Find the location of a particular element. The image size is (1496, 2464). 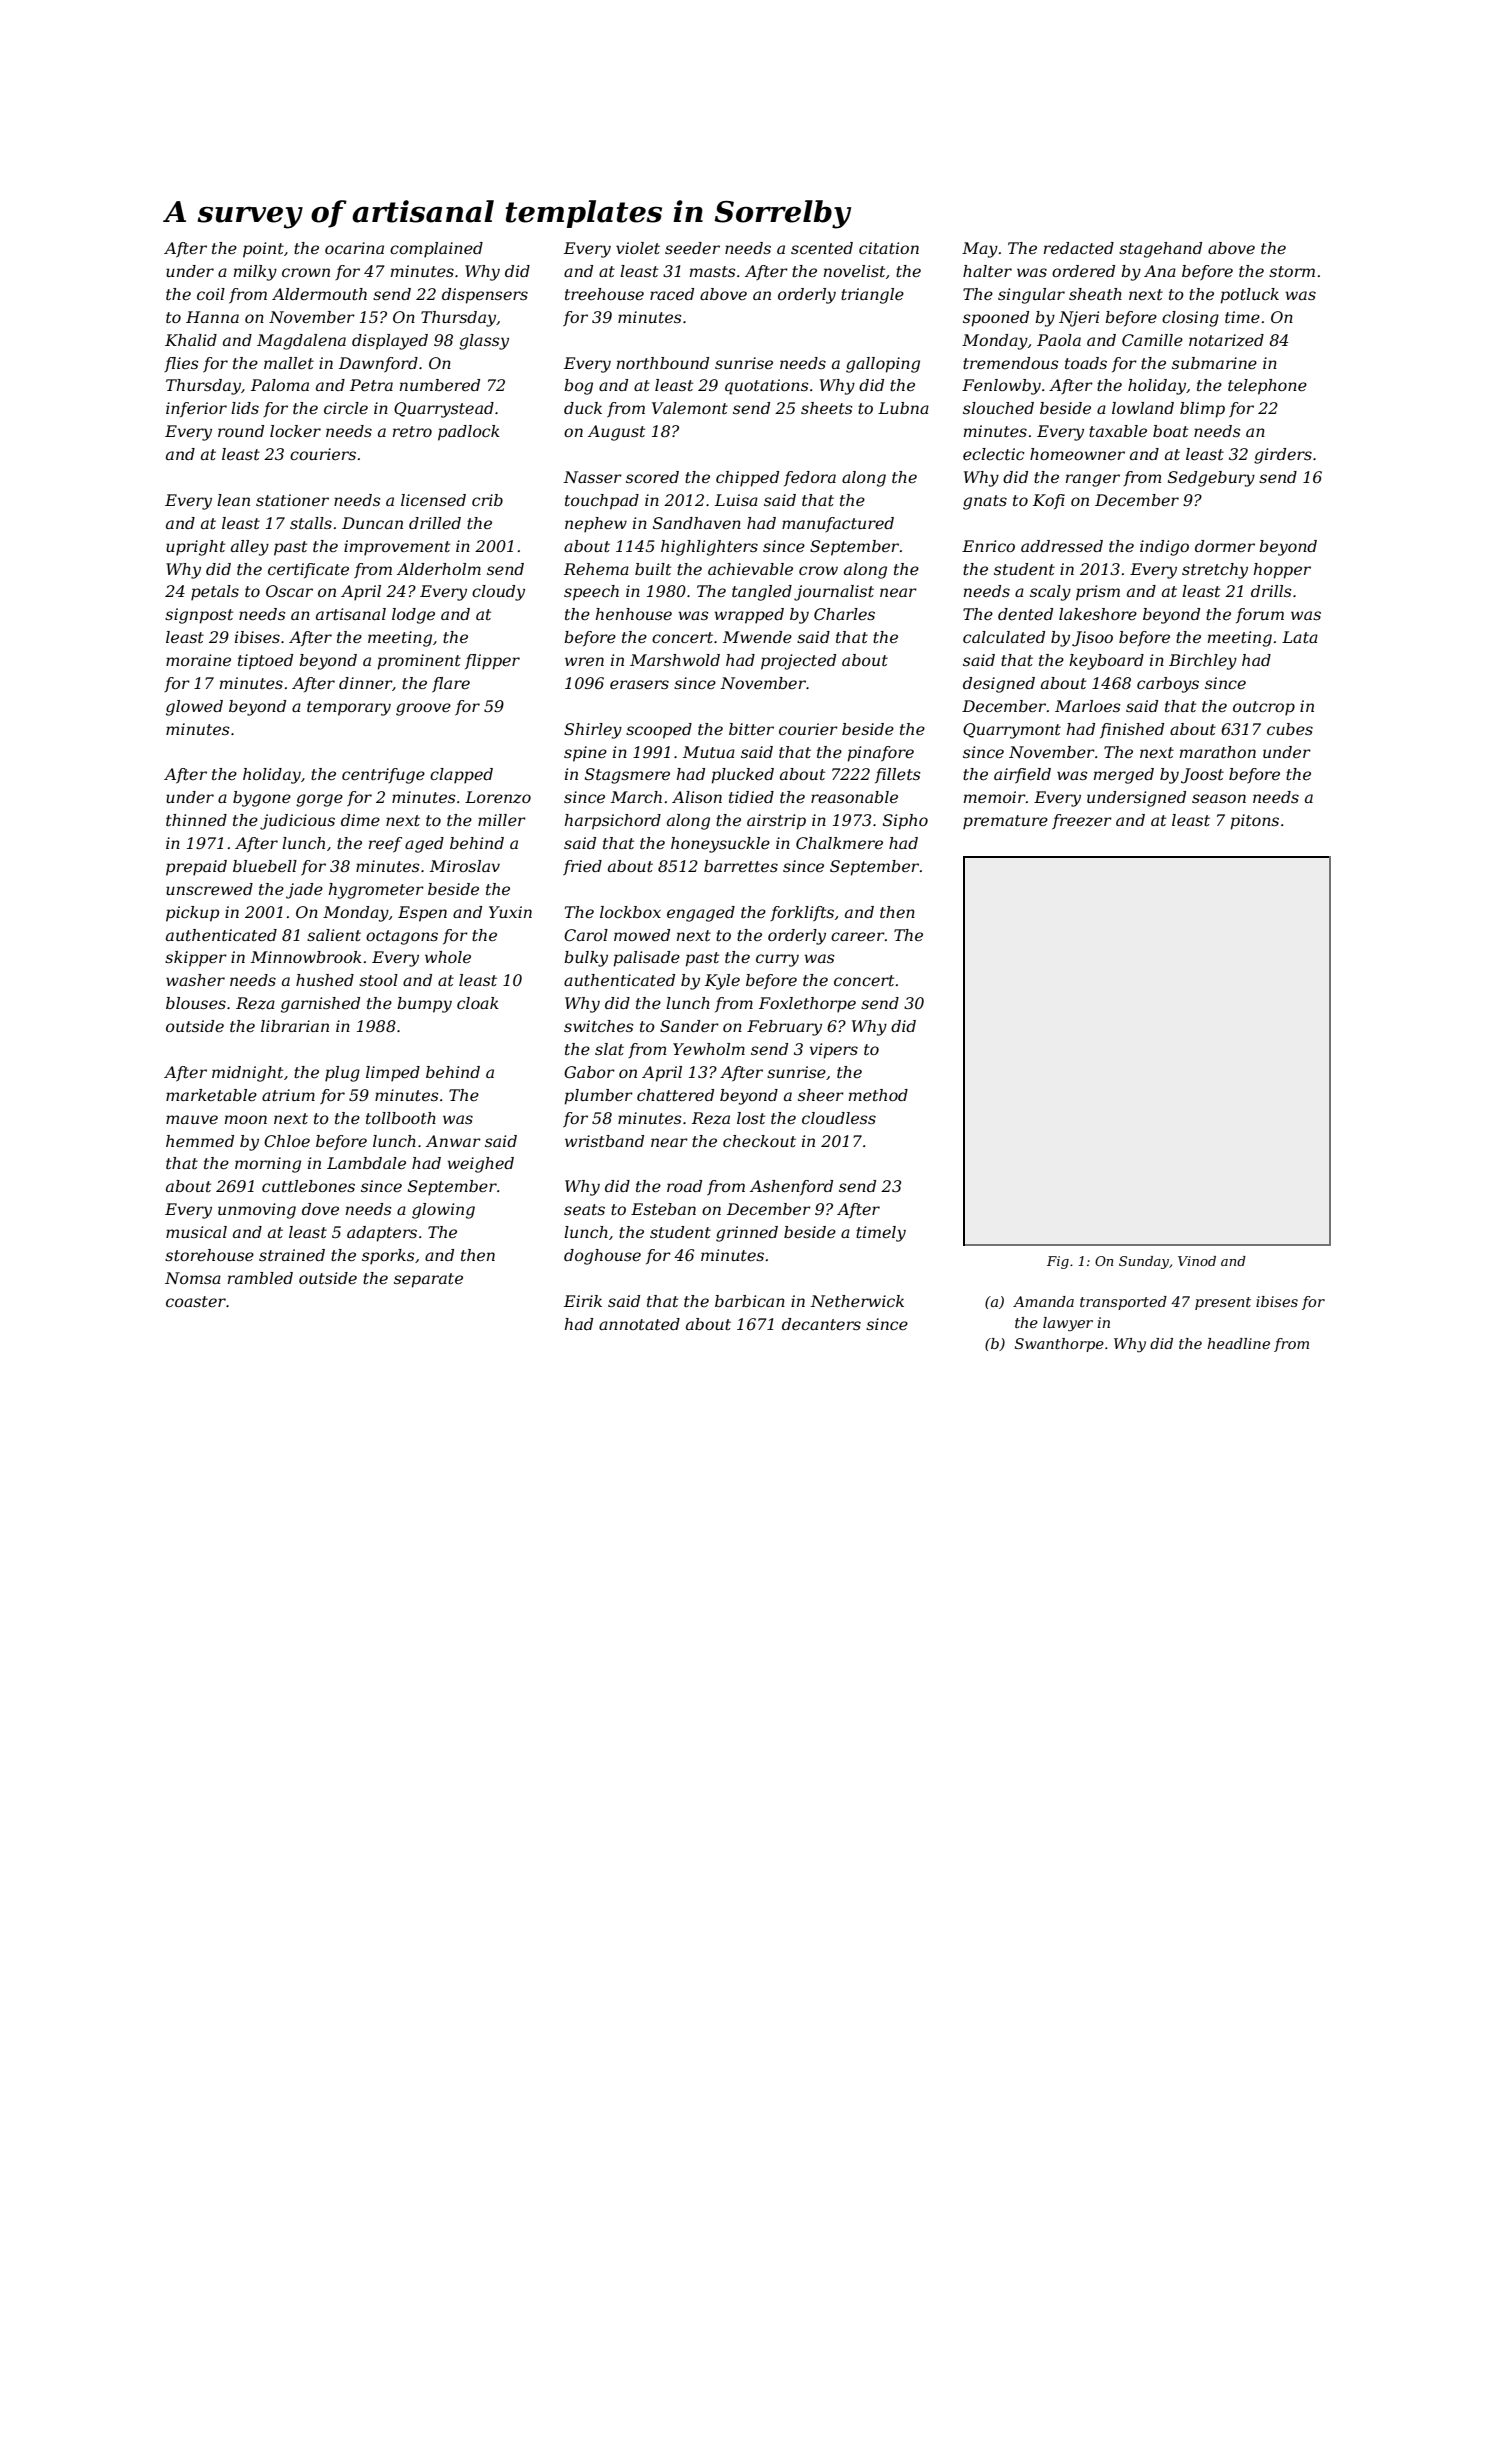

coil is located at coordinates (211, 294).
